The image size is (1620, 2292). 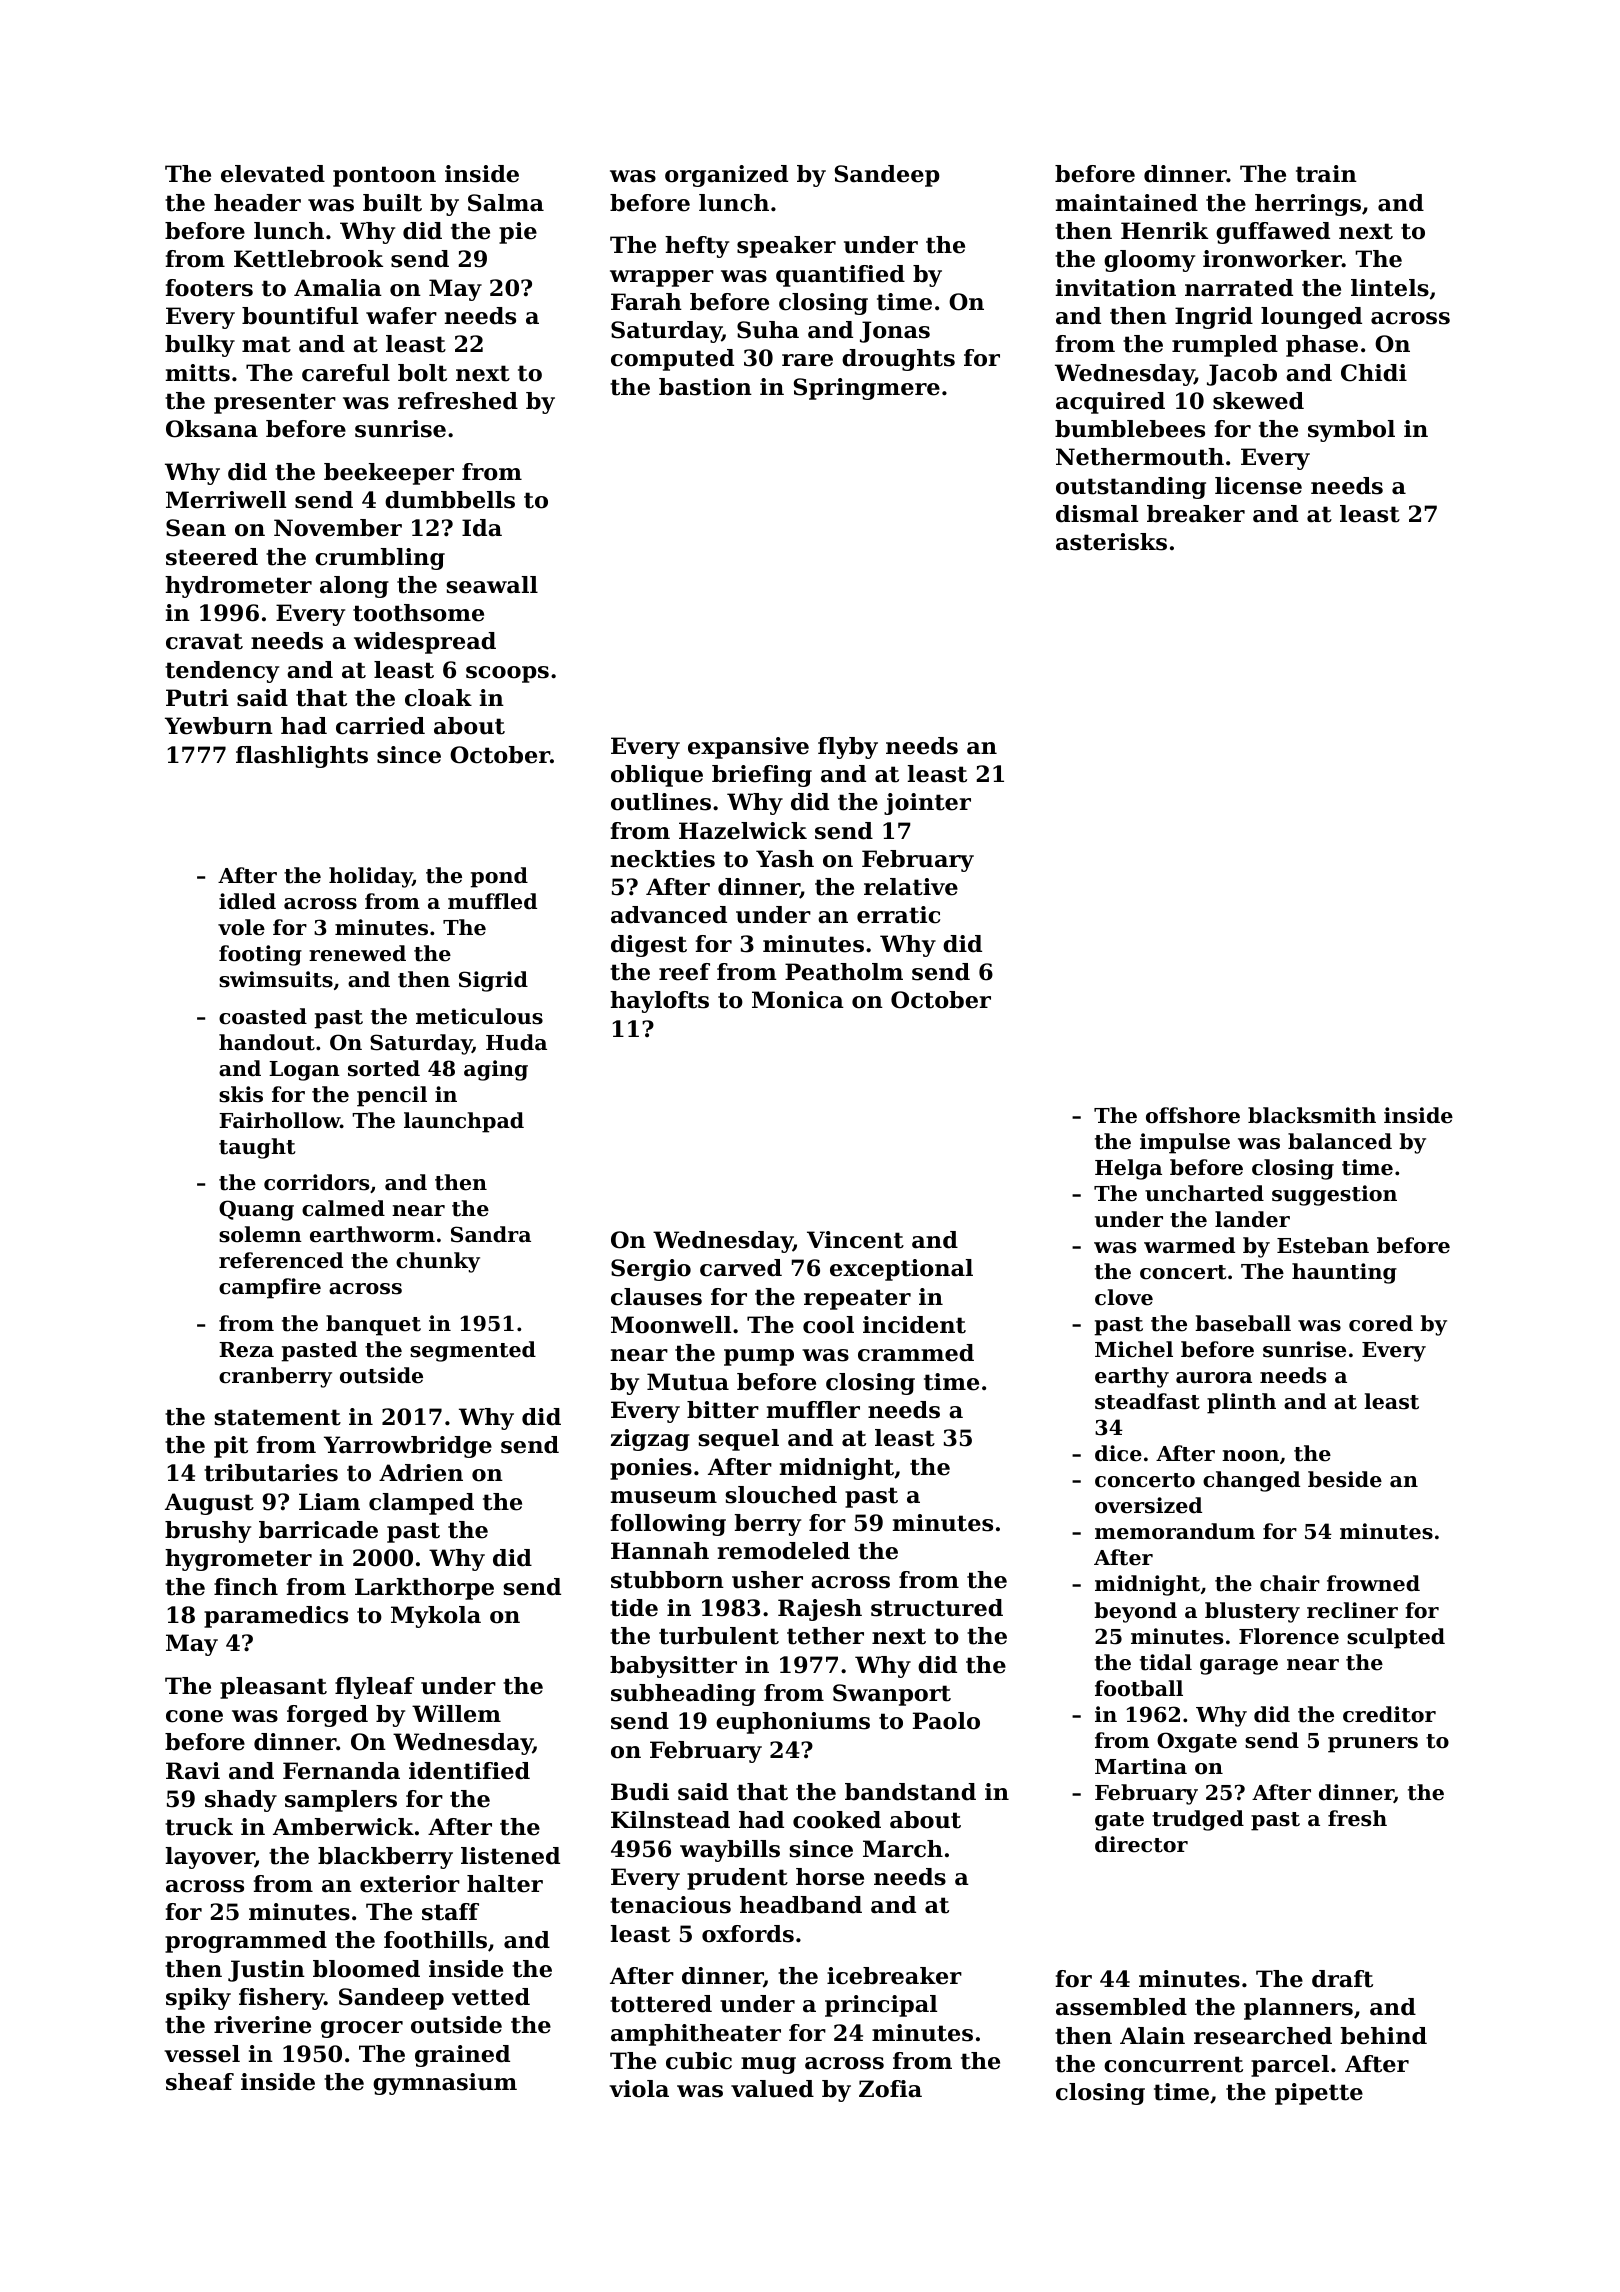 What do you see at coordinates (338, 288) in the page?
I see `Amalia` at bounding box center [338, 288].
